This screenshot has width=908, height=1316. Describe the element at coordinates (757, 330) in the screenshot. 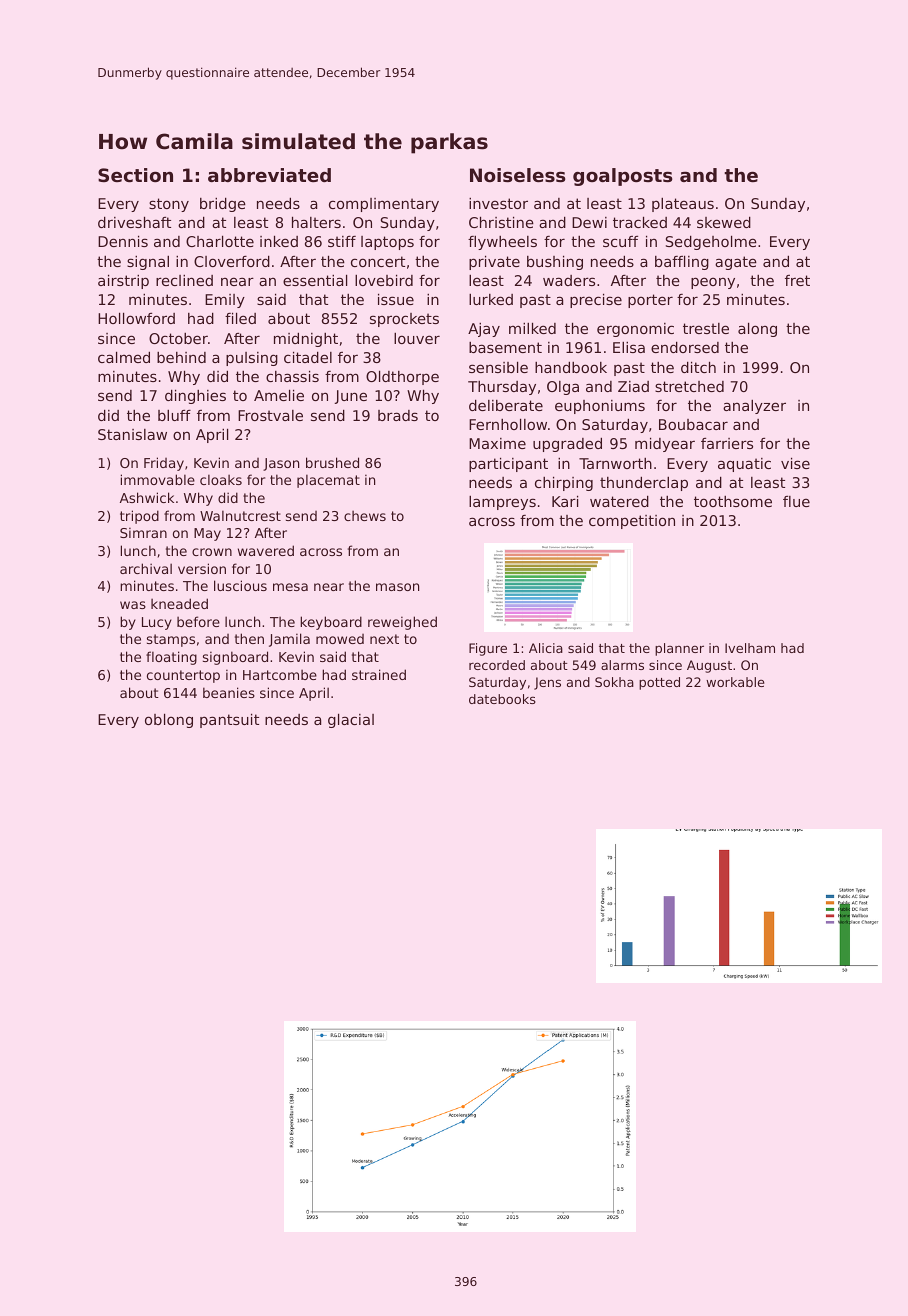

I see `along` at that location.
